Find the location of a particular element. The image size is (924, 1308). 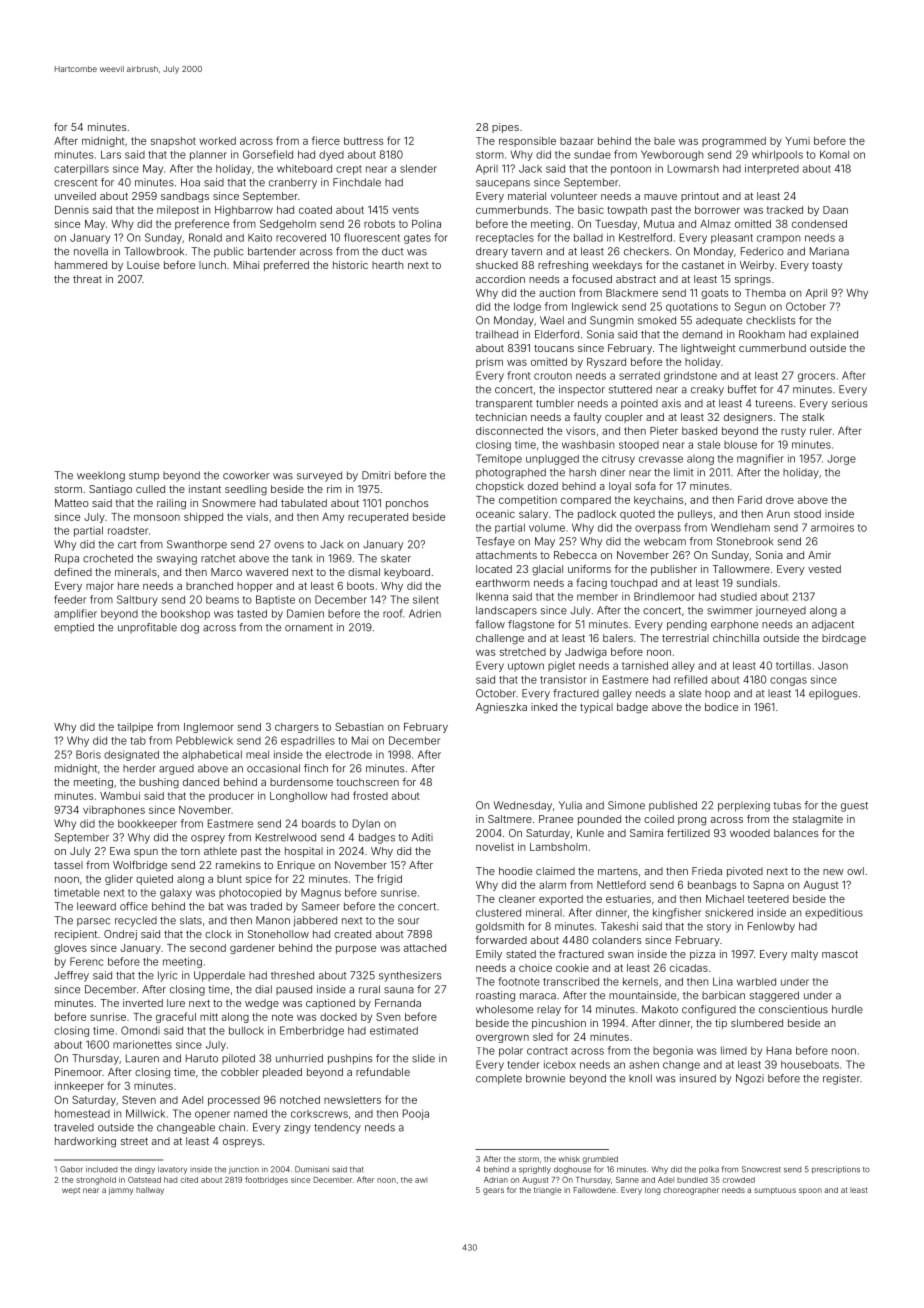

Yumi is located at coordinates (797, 141).
